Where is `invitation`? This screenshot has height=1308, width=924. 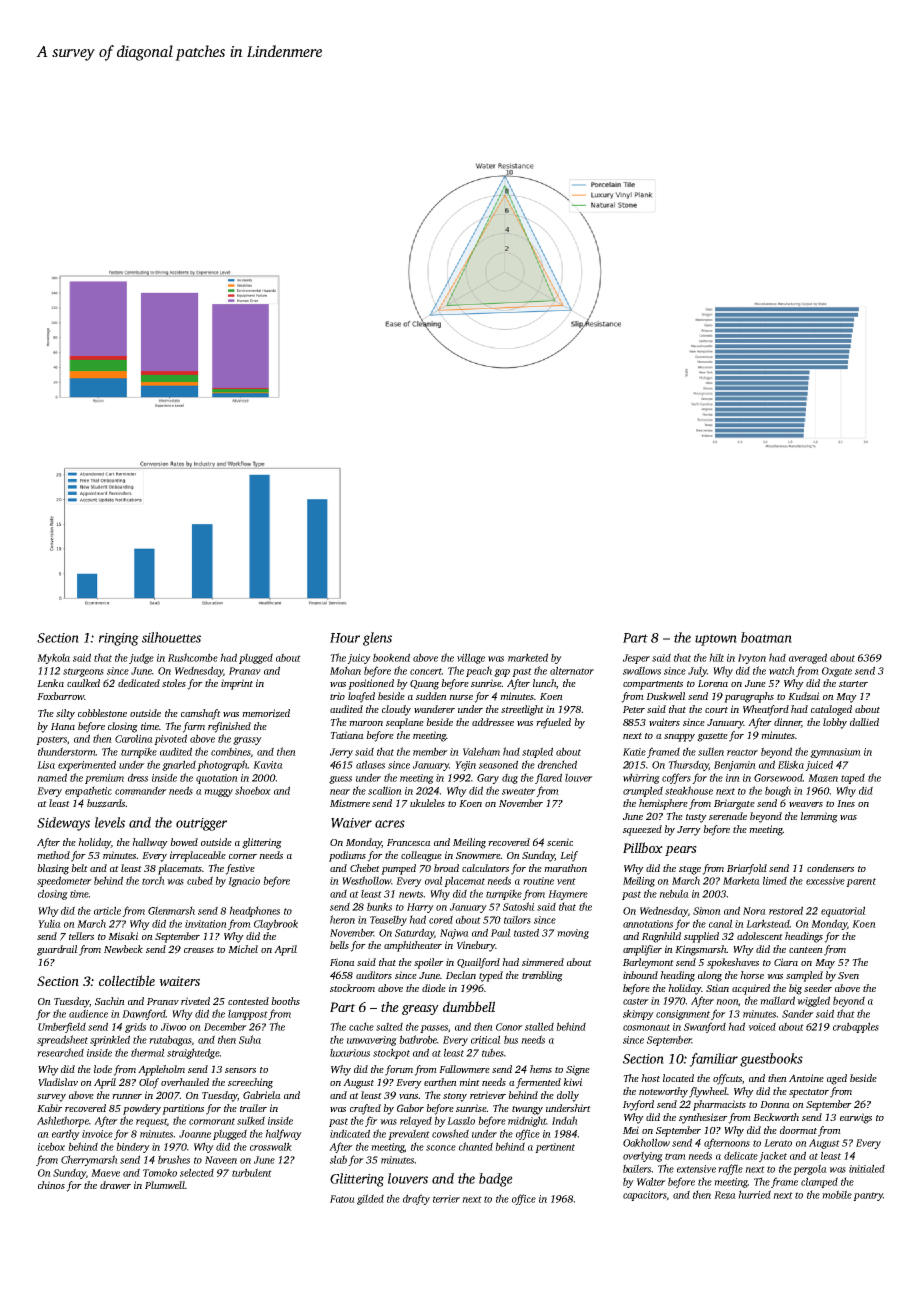
invitation is located at coordinates (206, 924).
